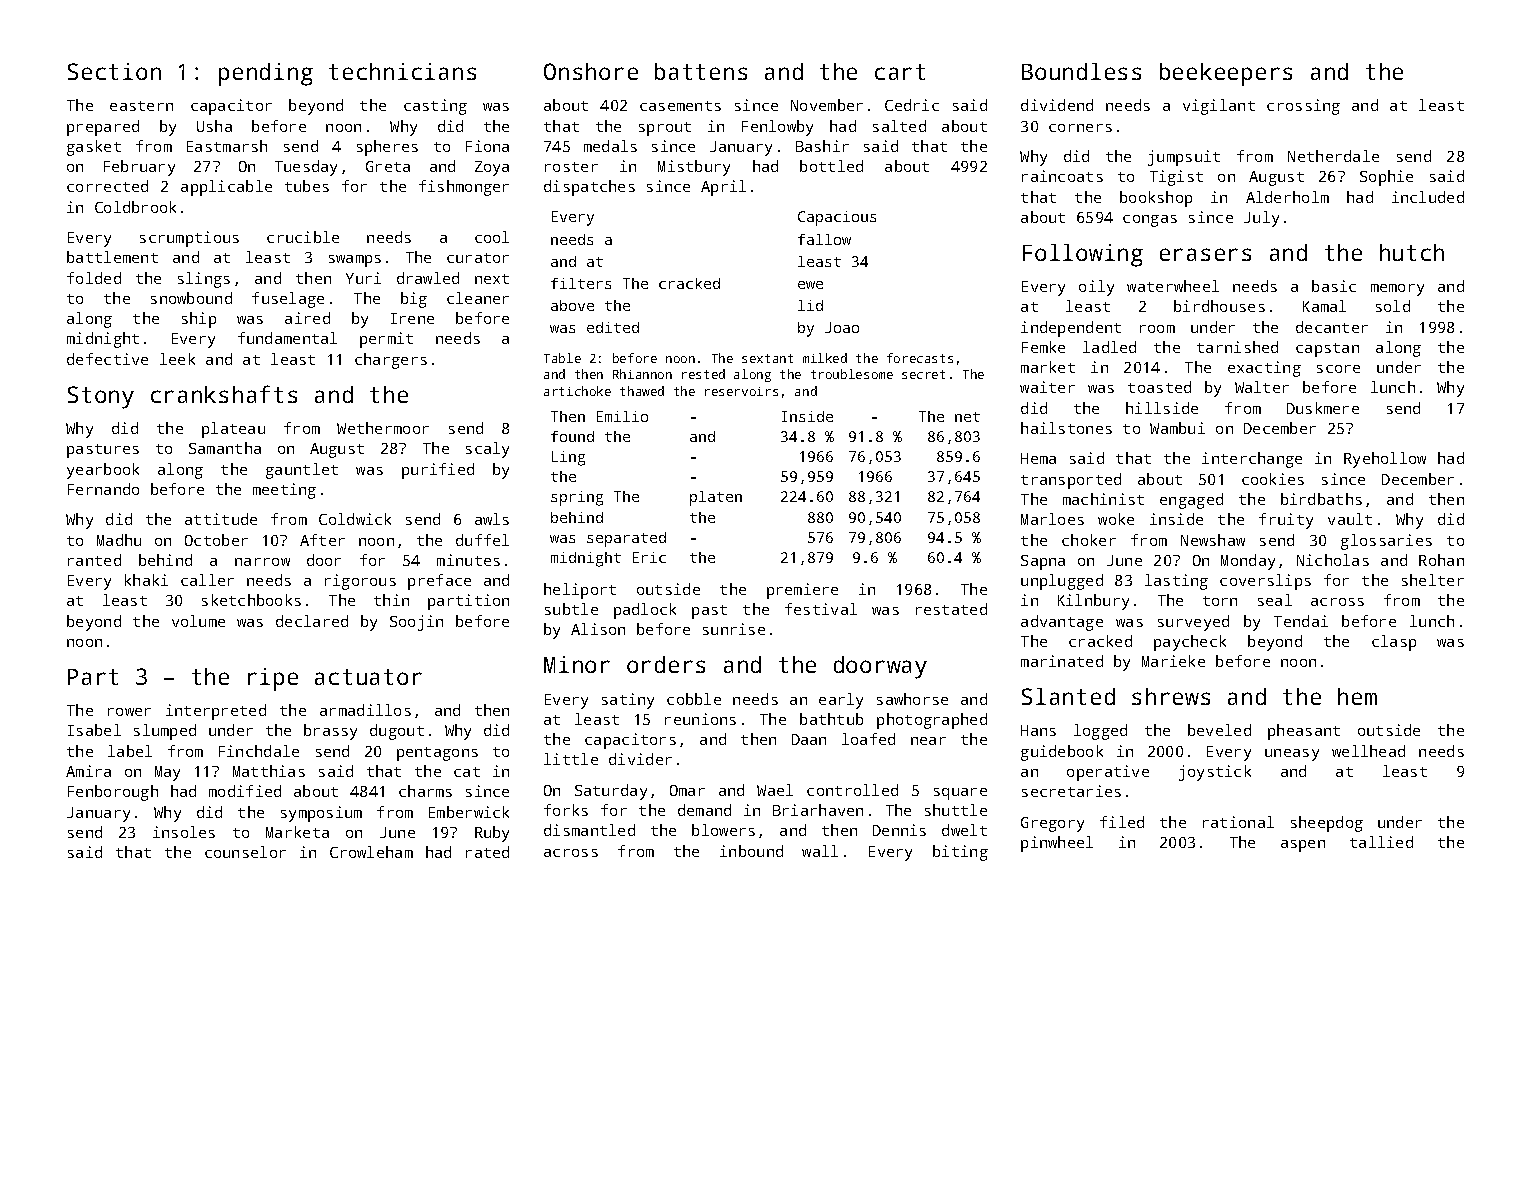 The height and width of the document is (1184, 1532). I want to click on Samantha, so click(225, 448).
